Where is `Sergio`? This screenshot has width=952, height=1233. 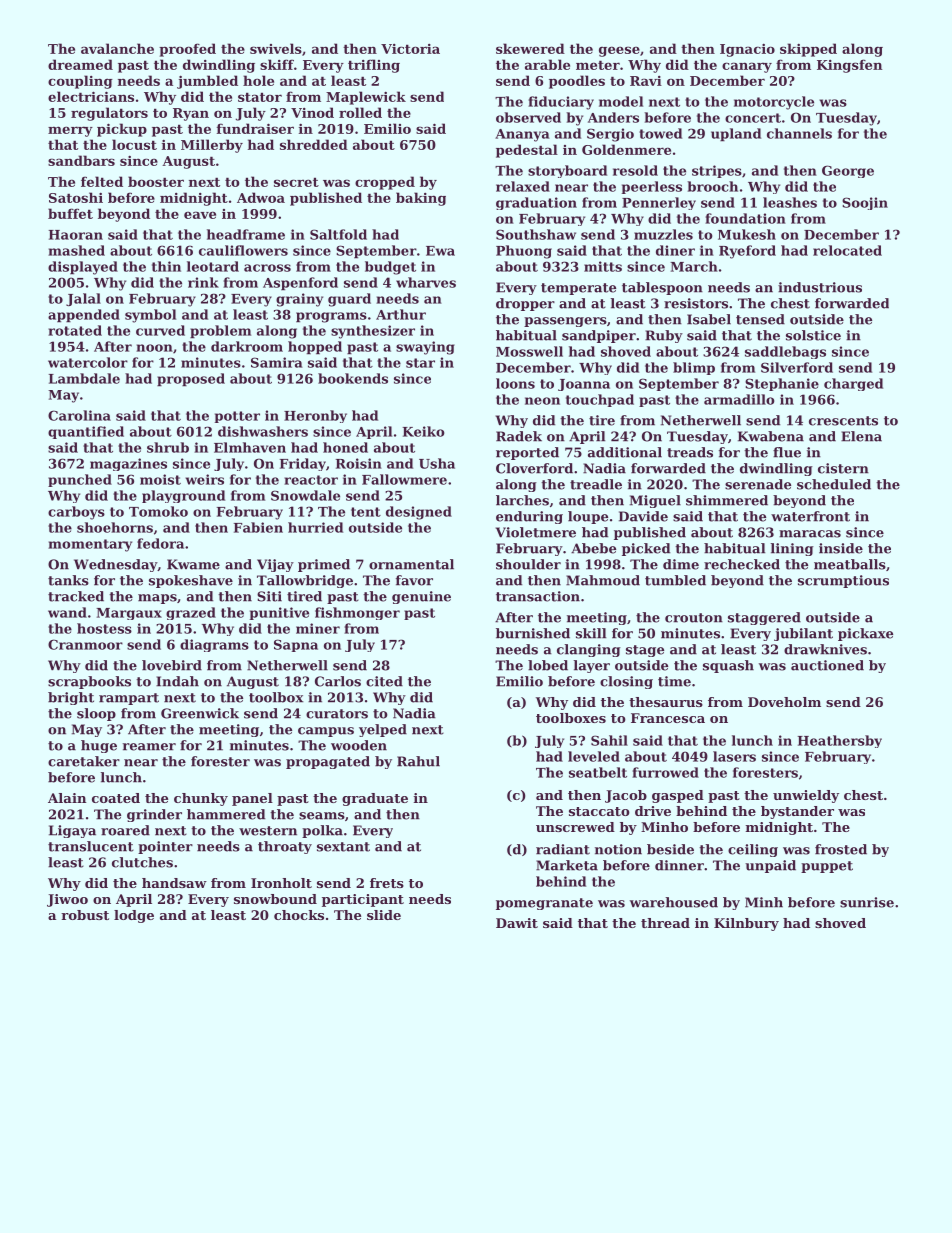
Sergio is located at coordinates (610, 135).
